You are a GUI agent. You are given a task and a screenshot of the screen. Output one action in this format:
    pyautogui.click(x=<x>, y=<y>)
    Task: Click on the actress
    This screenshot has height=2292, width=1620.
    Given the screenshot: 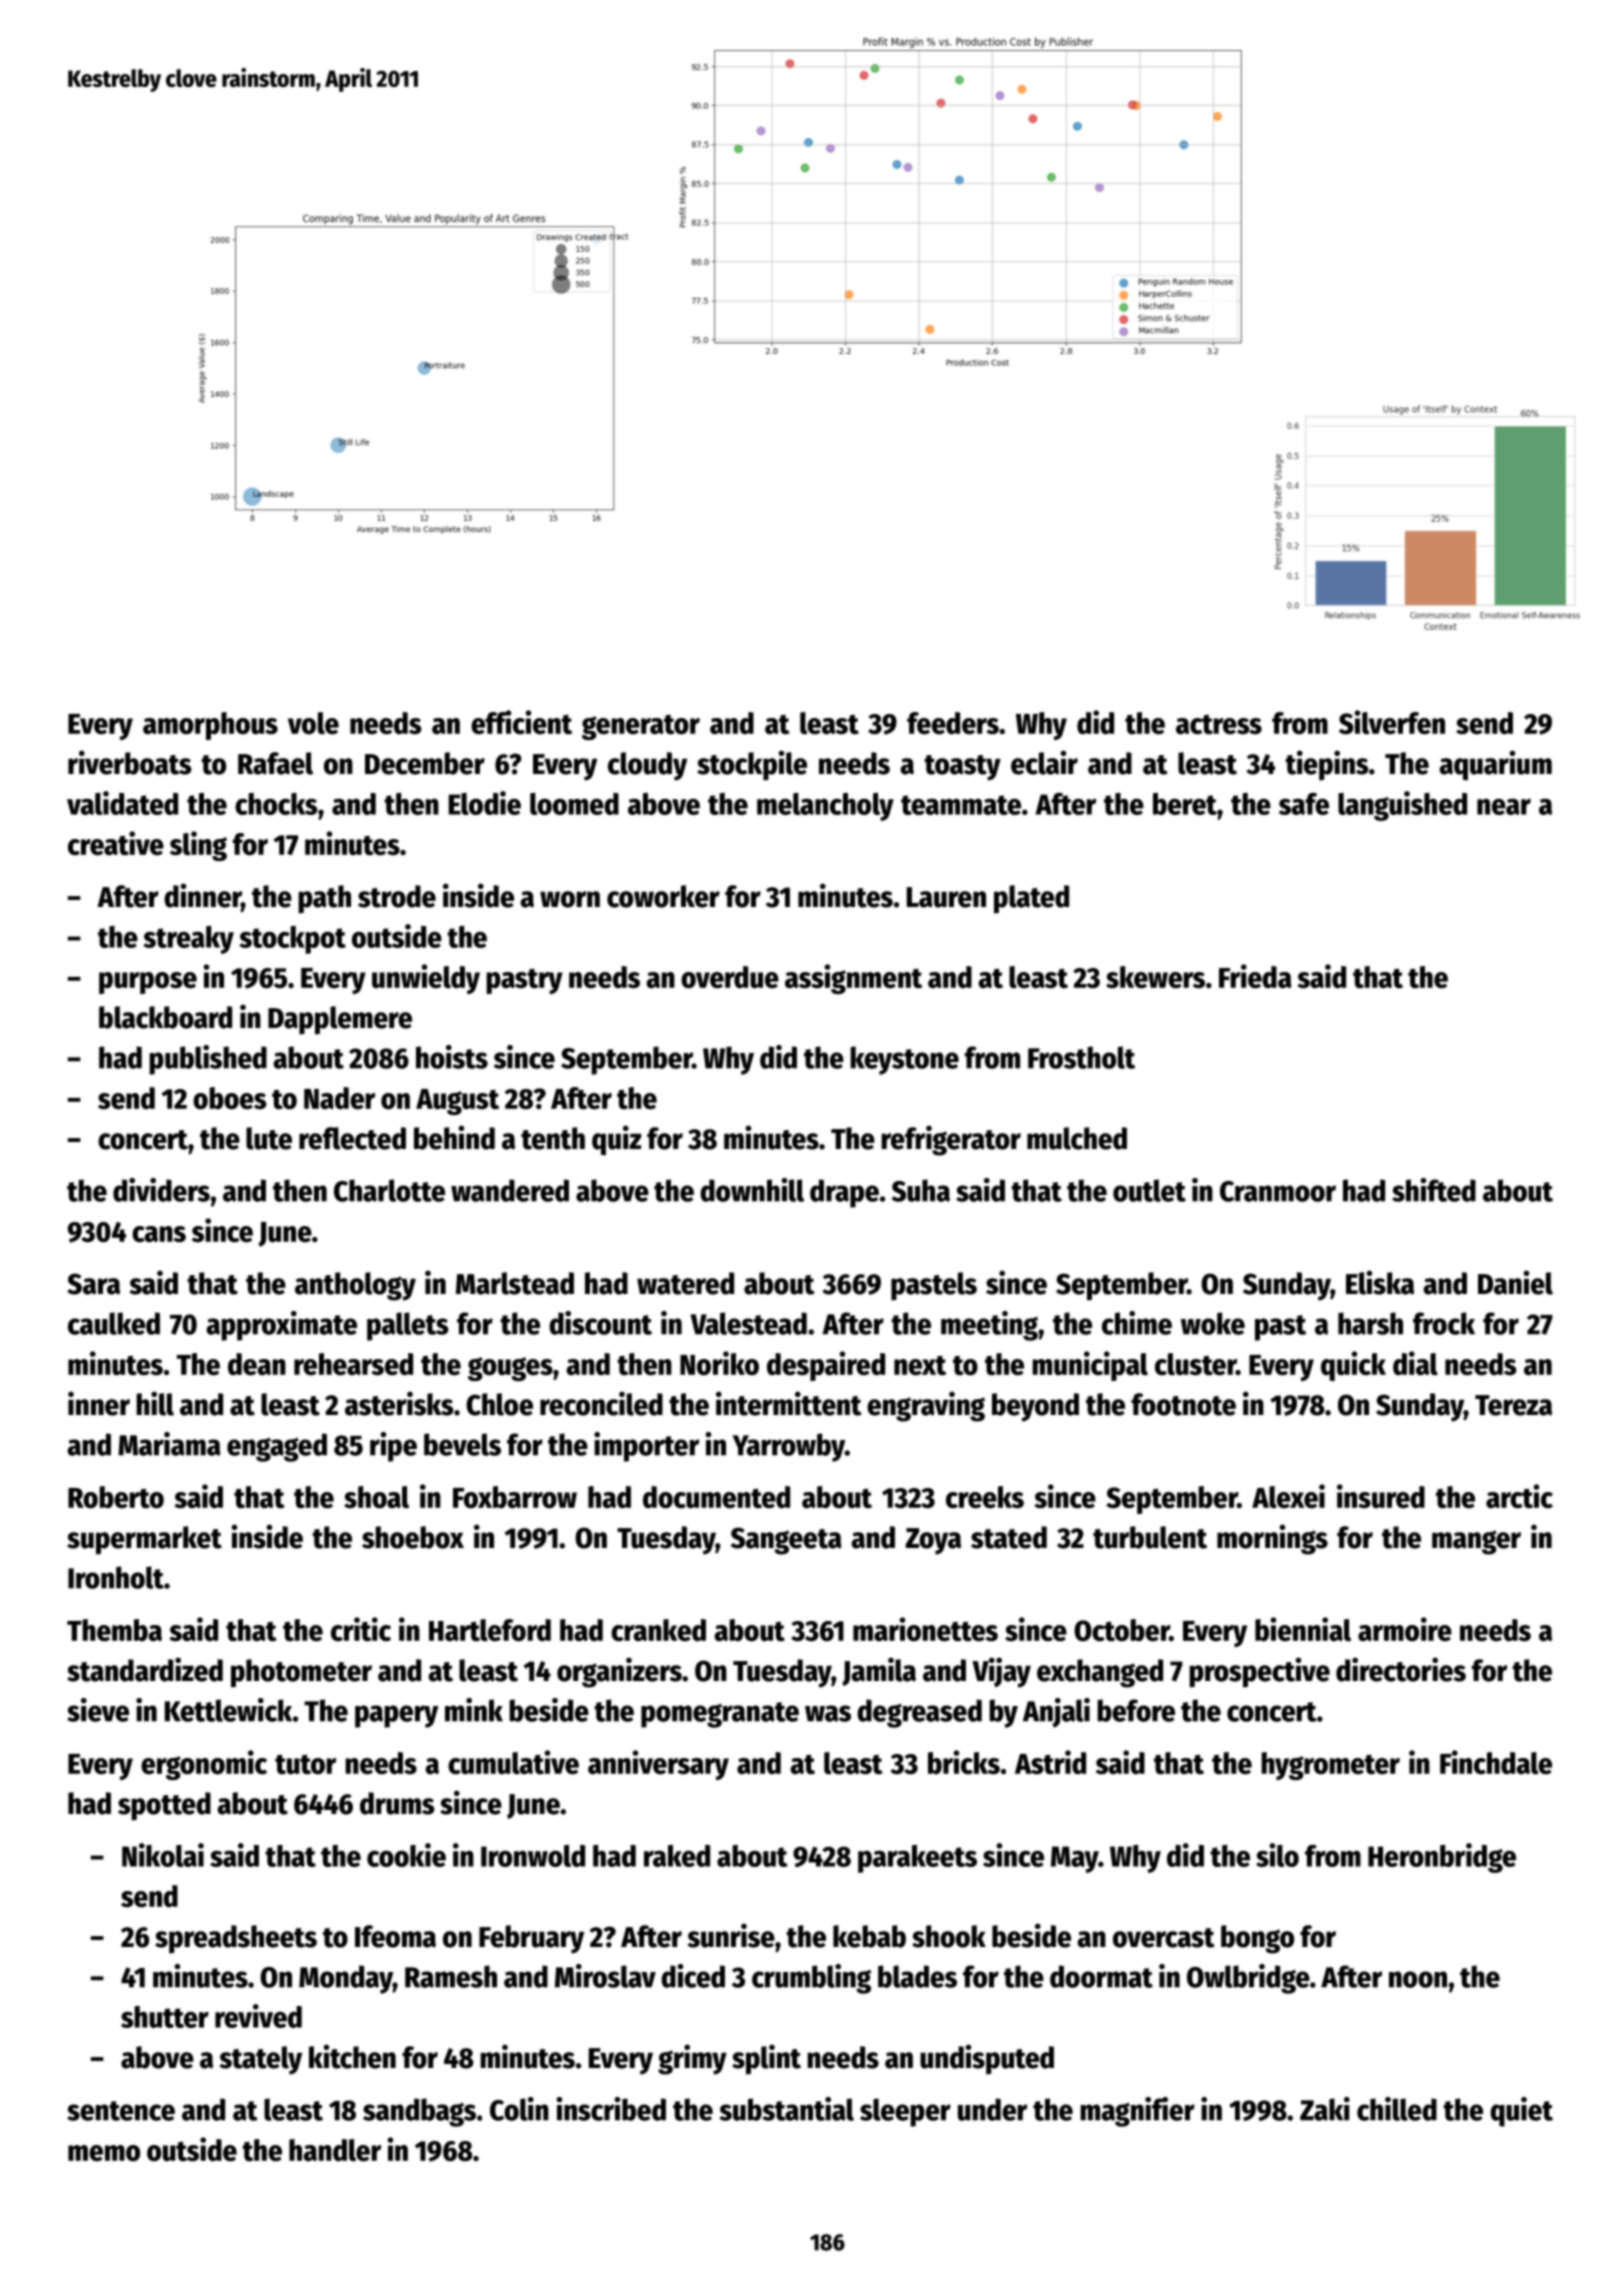 What is the action you would take?
    pyautogui.click(x=1219, y=724)
